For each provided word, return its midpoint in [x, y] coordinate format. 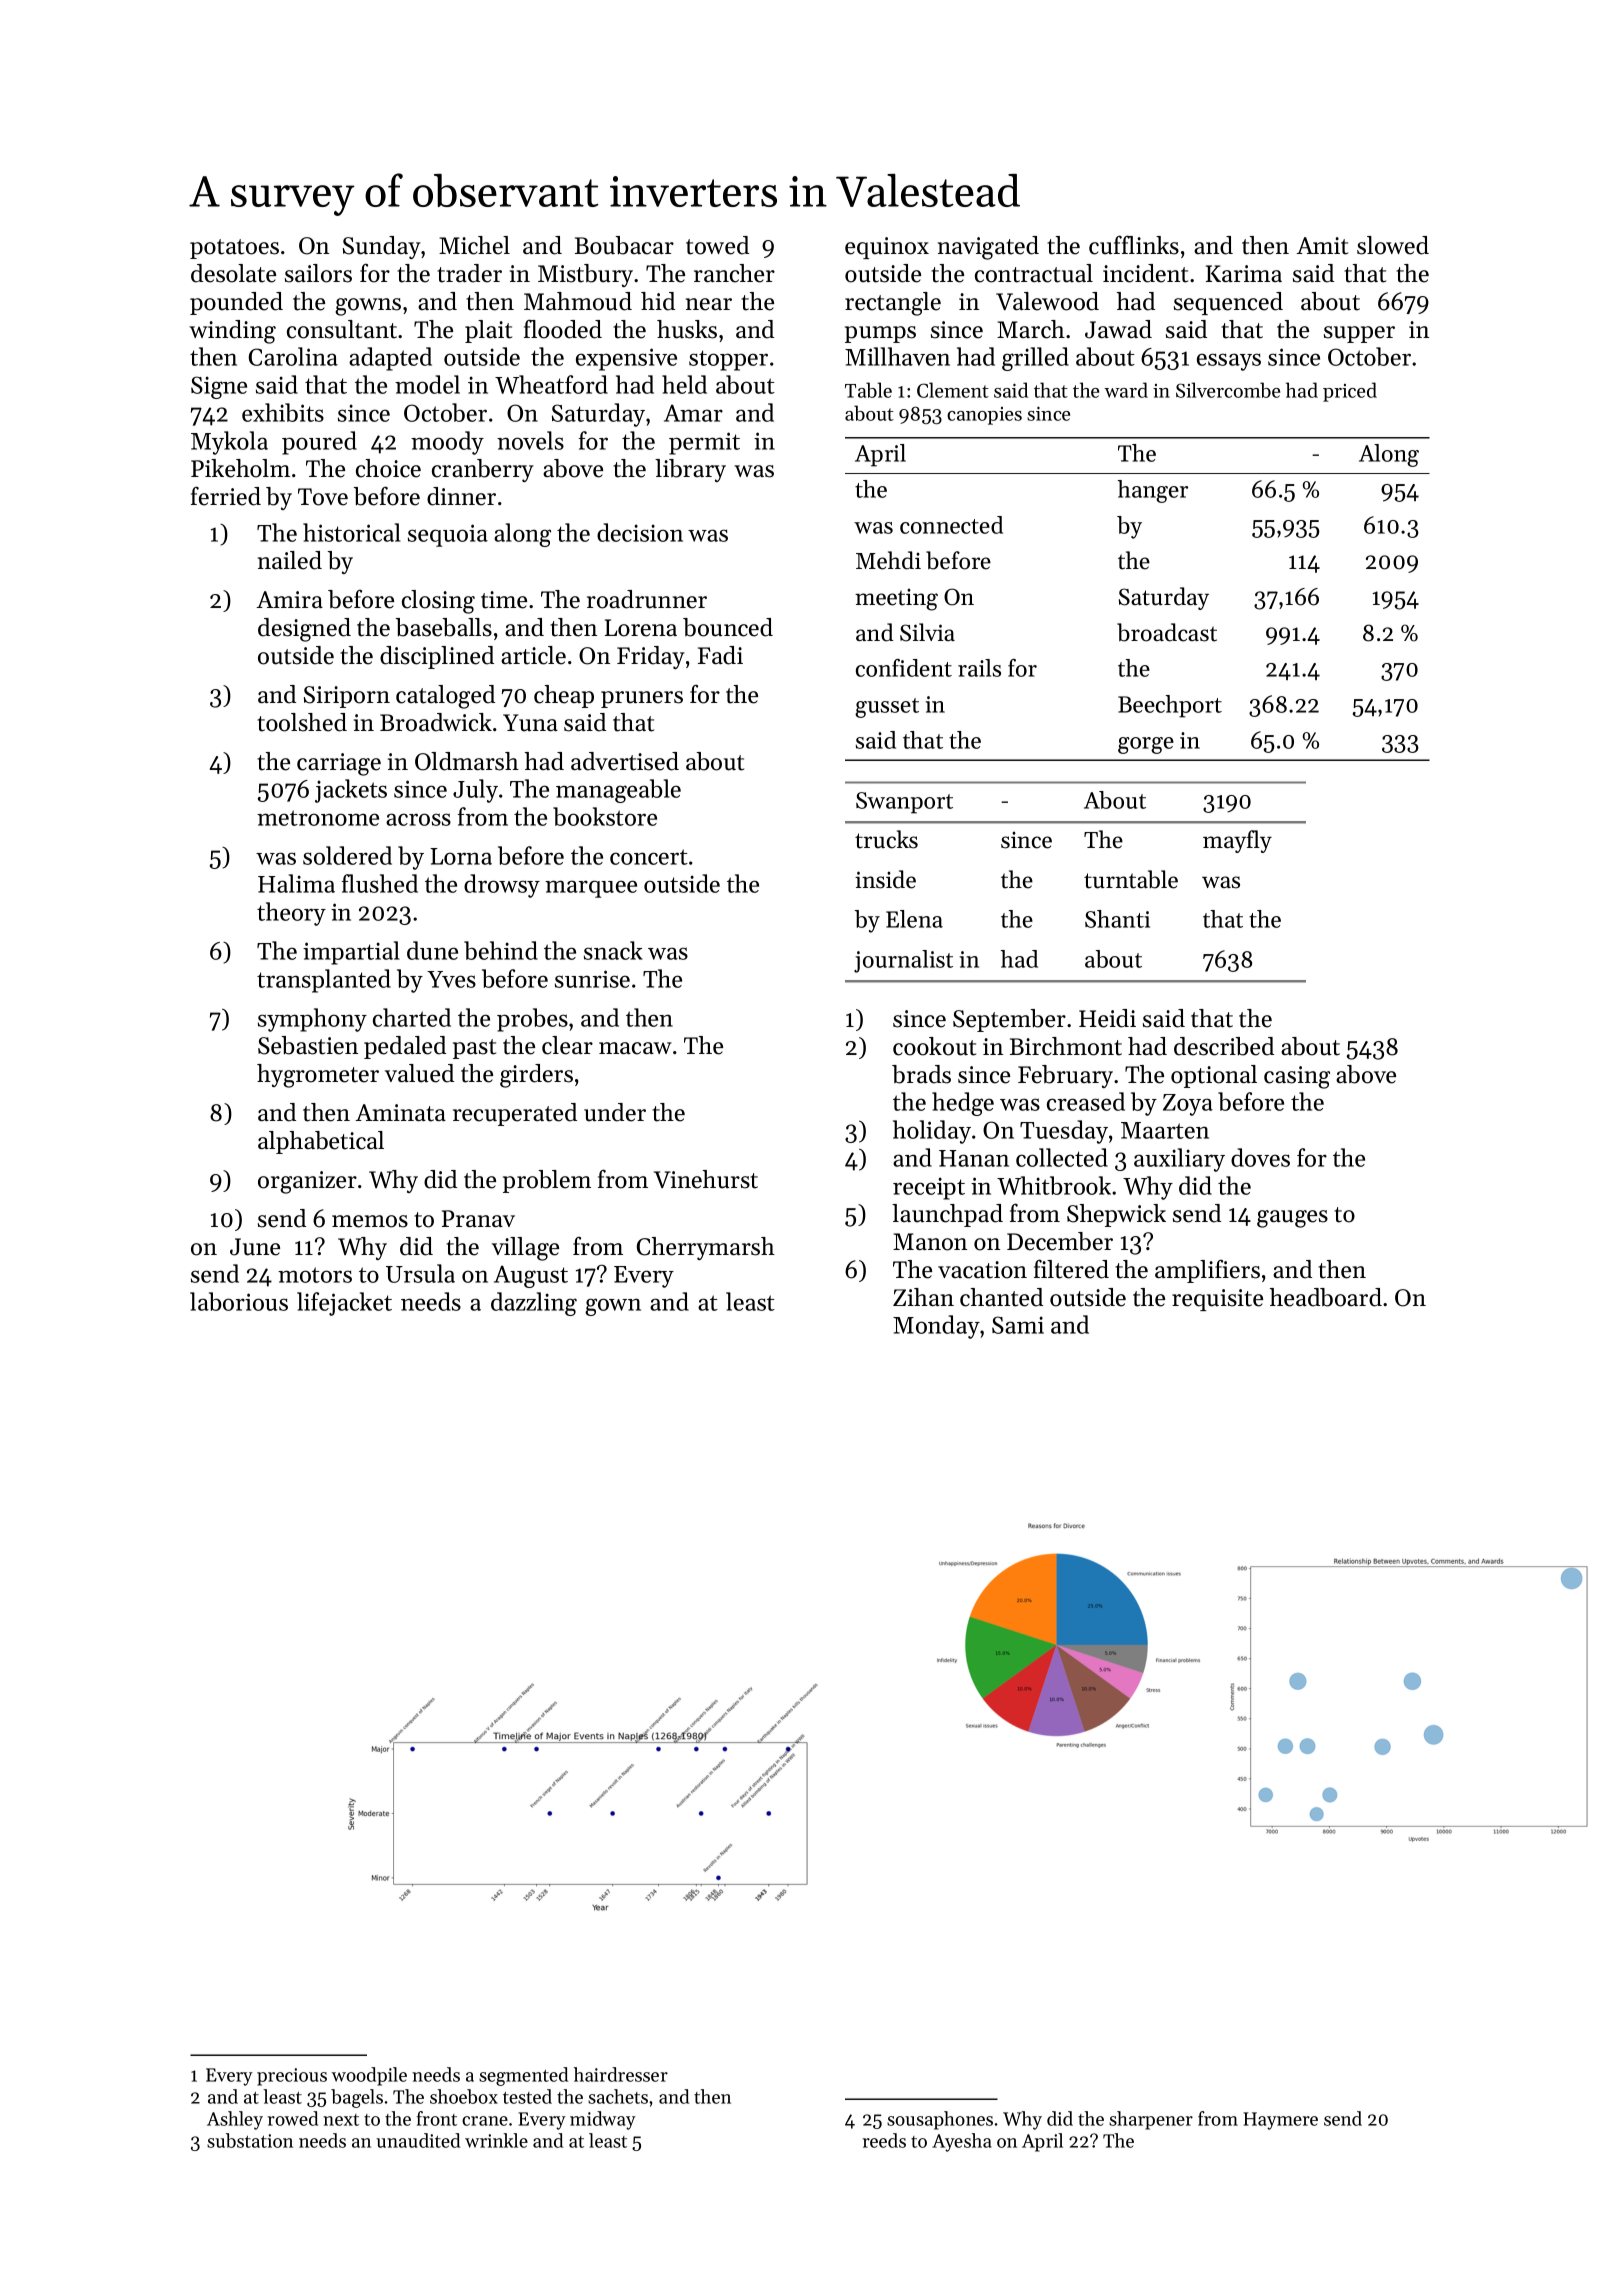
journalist [903, 961]
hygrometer [318, 1076]
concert [649, 857]
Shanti [1117, 919]
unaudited [418, 2140]
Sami [1018, 1325]
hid [658, 301]
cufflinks [1134, 245]
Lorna [461, 856]
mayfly [1237, 841]
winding [232, 332]
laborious [239, 1301]
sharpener [1151, 2120]
